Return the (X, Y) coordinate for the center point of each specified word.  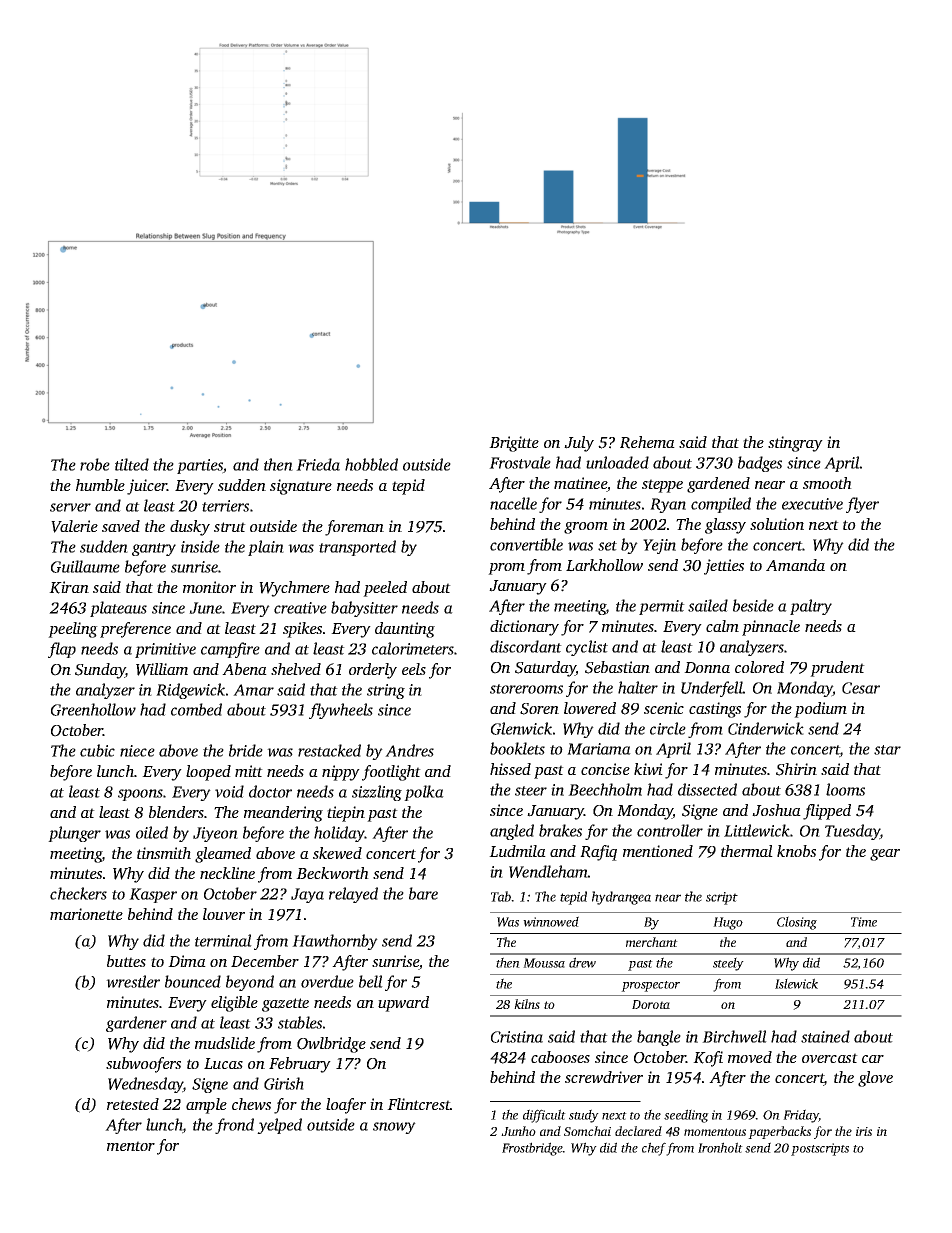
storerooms (526, 689)
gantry (154, 549)
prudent (837, 669)
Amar (253, 690)
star (887, 750)
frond (234, 1126)
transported (357, 548)
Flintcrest (419, 1104)
